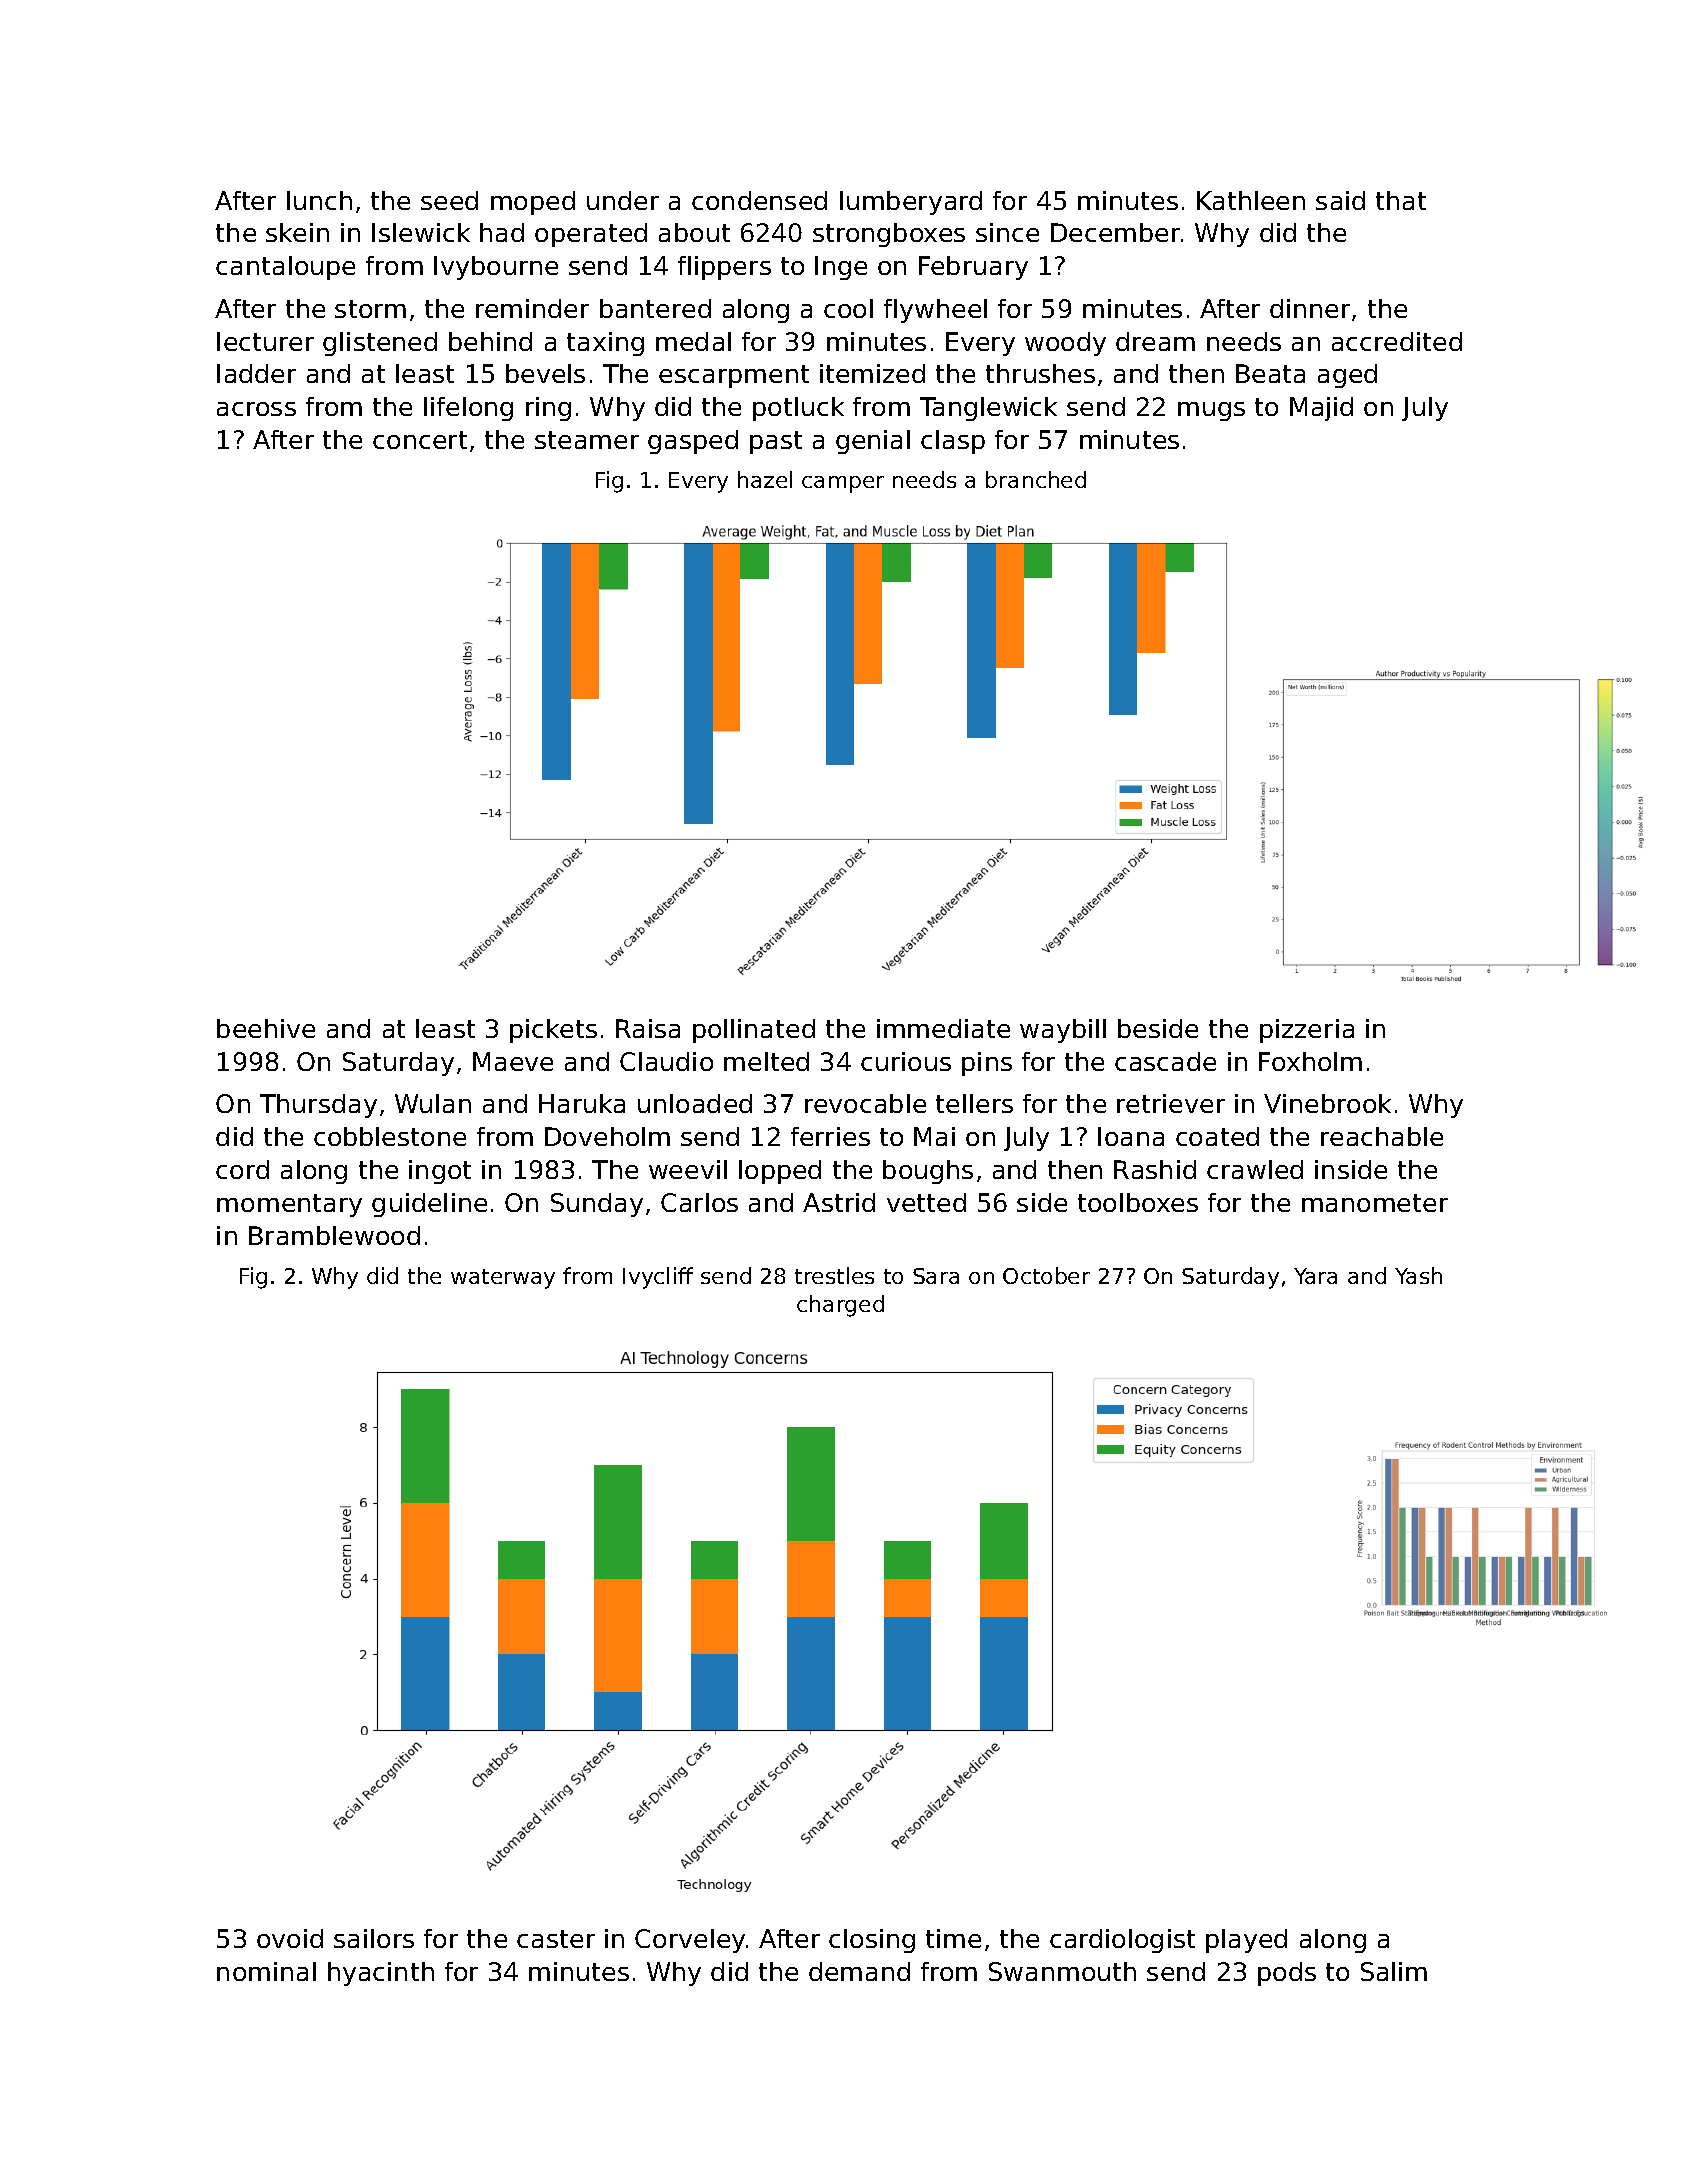 This screenshot has width=1683, height=2178. I want to click on coated, so click(1217, 1136).
